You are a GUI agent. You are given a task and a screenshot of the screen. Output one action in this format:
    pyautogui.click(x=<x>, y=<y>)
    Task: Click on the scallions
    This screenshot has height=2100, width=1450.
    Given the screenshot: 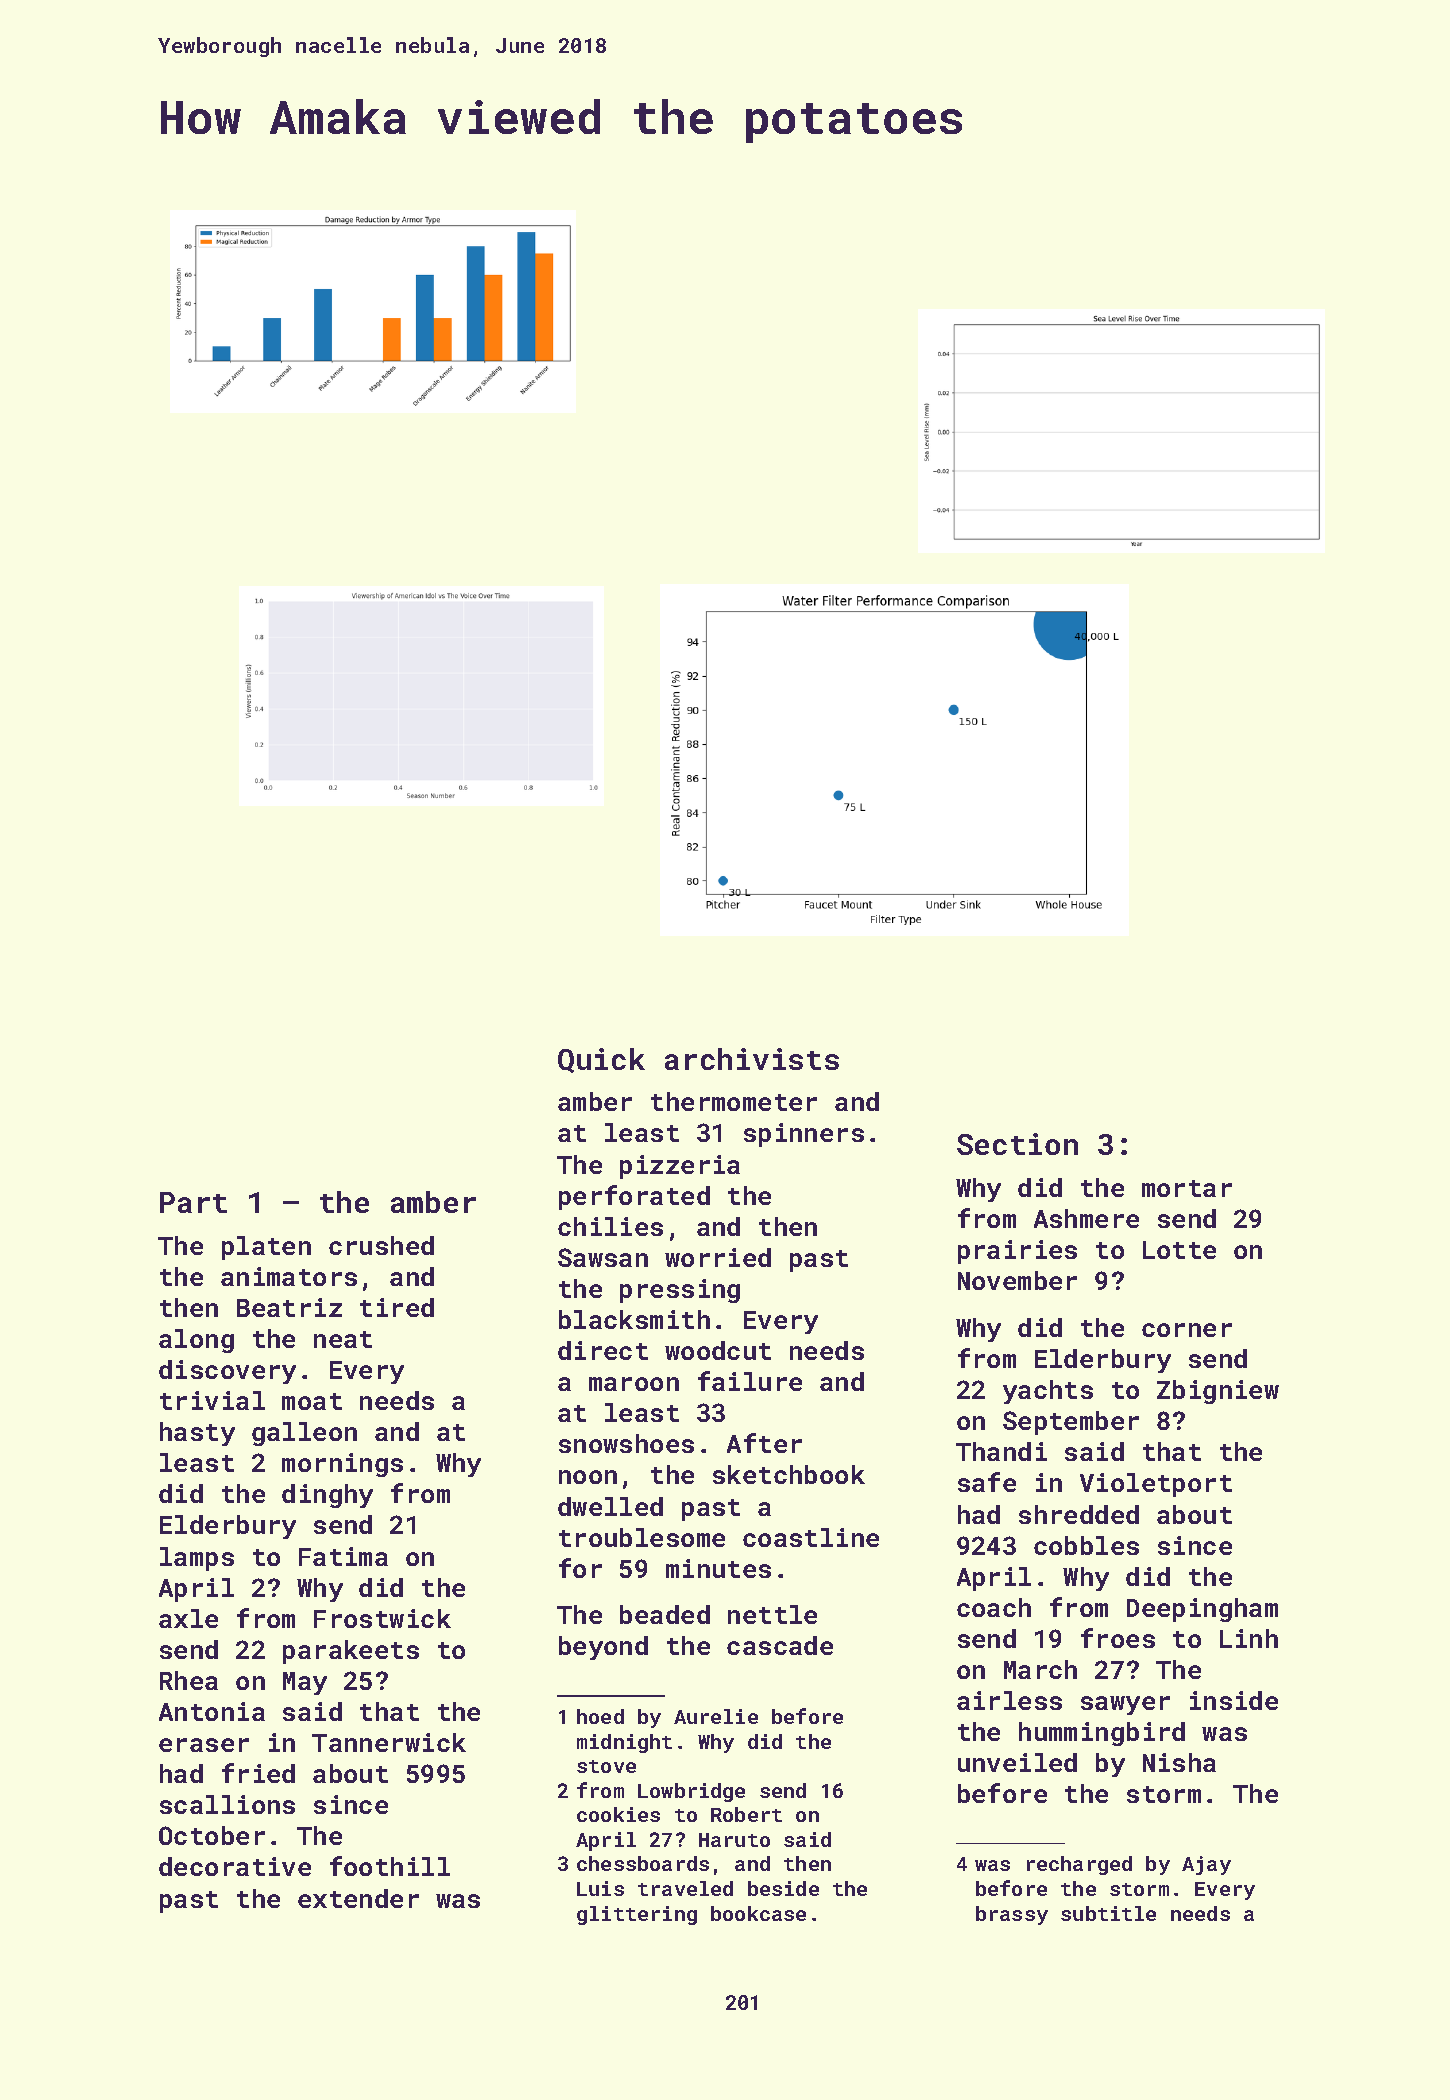 What is the action you would take?
    pyautogui.click(x=227, y=1804)
